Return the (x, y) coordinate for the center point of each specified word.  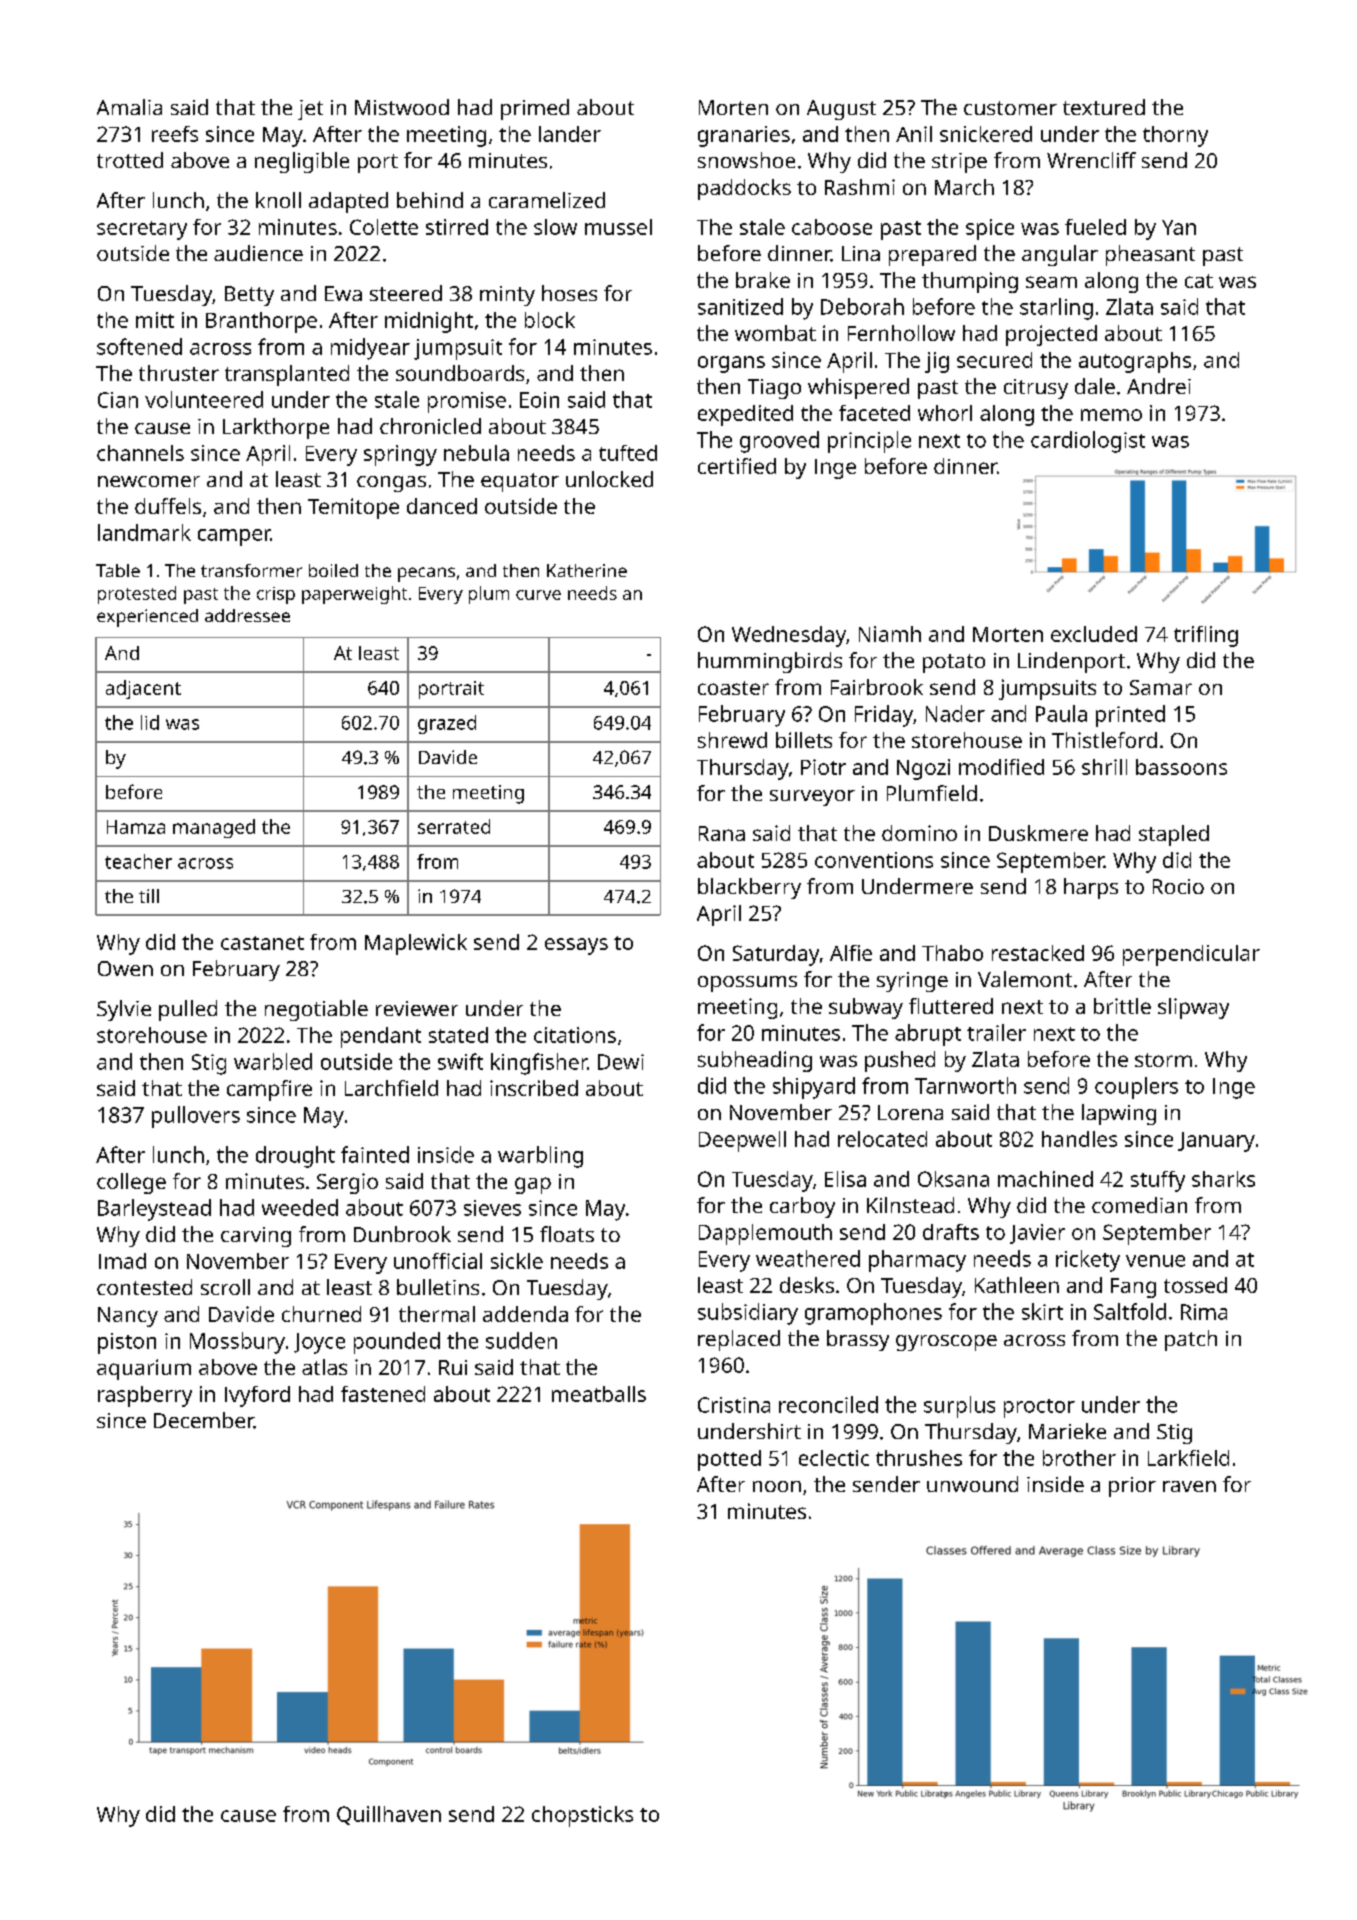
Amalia (129, 107)
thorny (1175, 136)
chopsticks (582, 1816)
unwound (972, 1484)
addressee (247, 615)
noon (777, 1486)
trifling (1206, 636)
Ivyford (257, 1396)
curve (538, 595)
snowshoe (746, 160)
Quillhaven (389, 1815)
